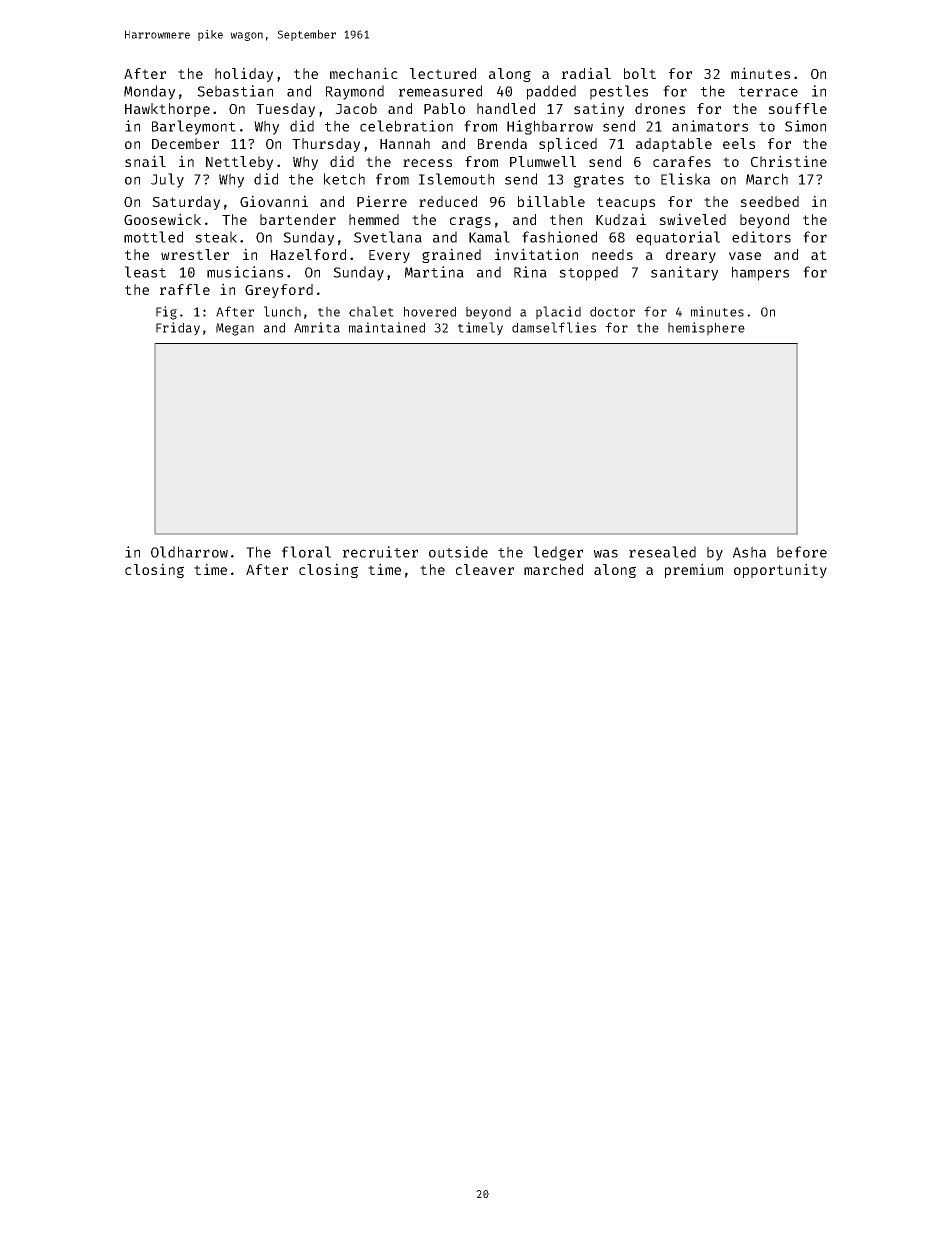 This screenshot has width=952, height=1233. I want to click on mechanic, so click(364, 73).
